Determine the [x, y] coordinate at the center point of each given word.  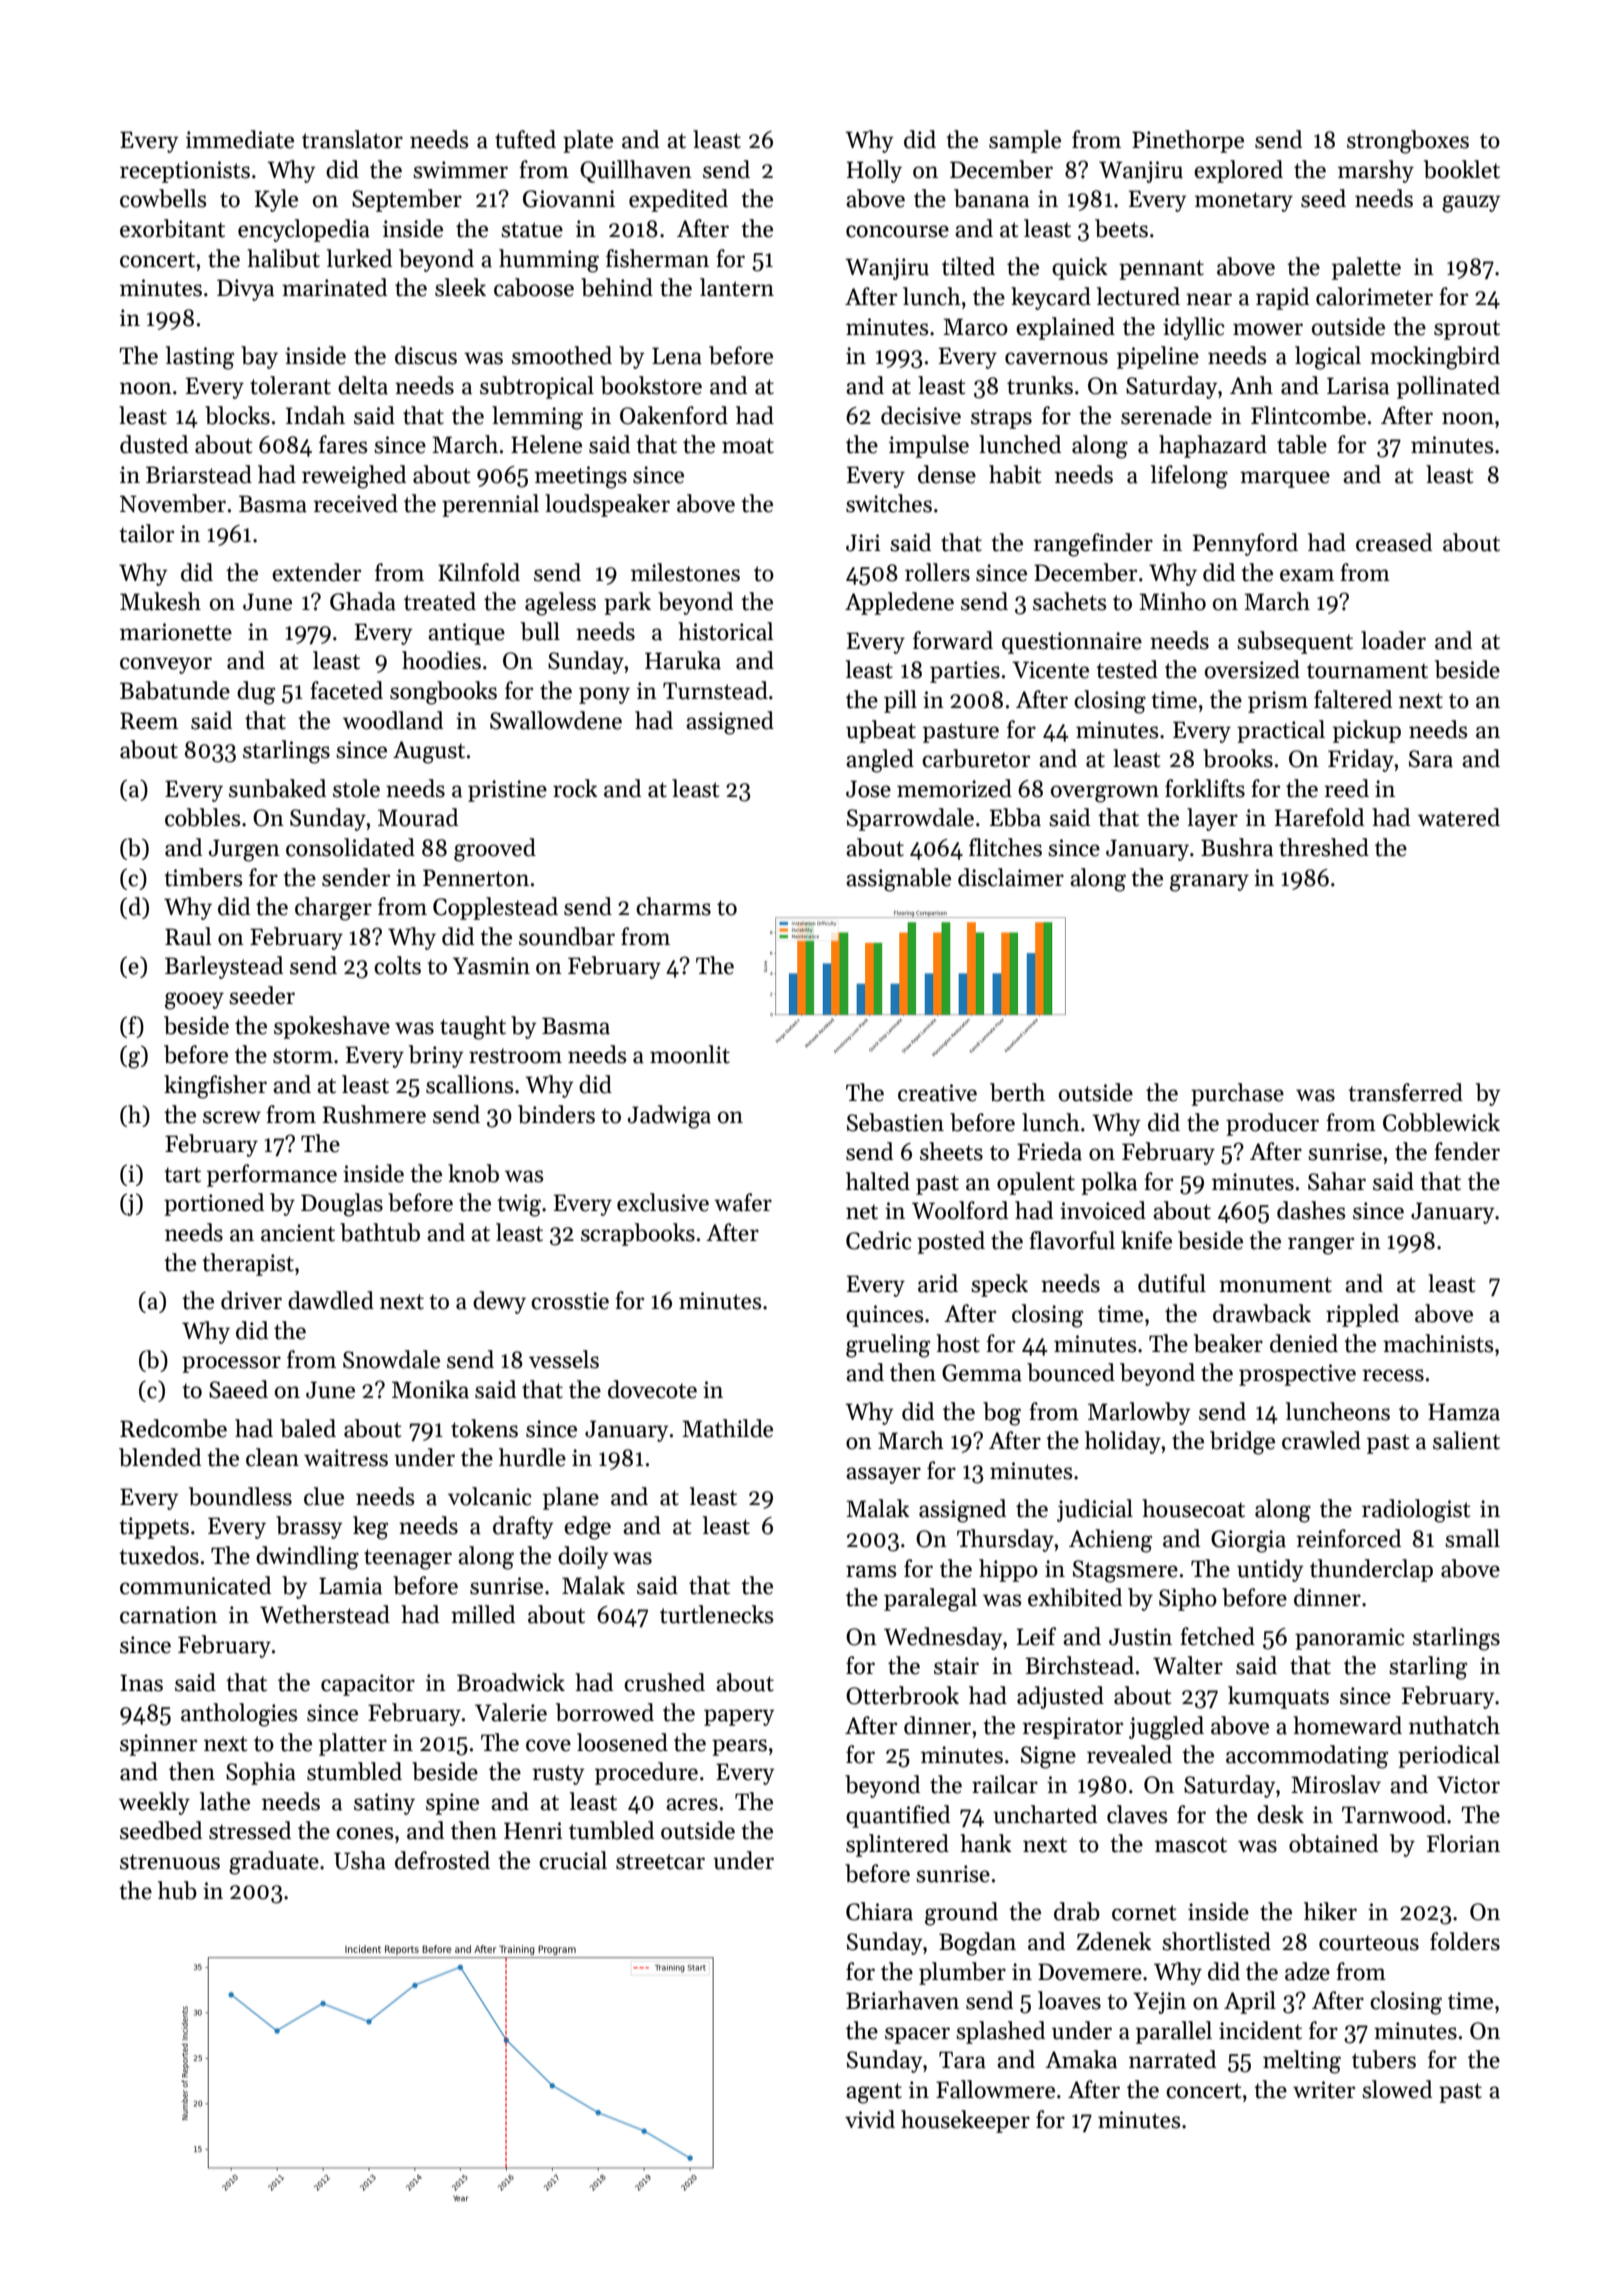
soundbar [567, 936]
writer [1324, 2090]
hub [177, 1890]
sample [1025, 141]
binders [556, 1114]
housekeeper [965, 2121]
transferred [1405, 1092]
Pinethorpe [1188, 141]
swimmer [460, 170]
